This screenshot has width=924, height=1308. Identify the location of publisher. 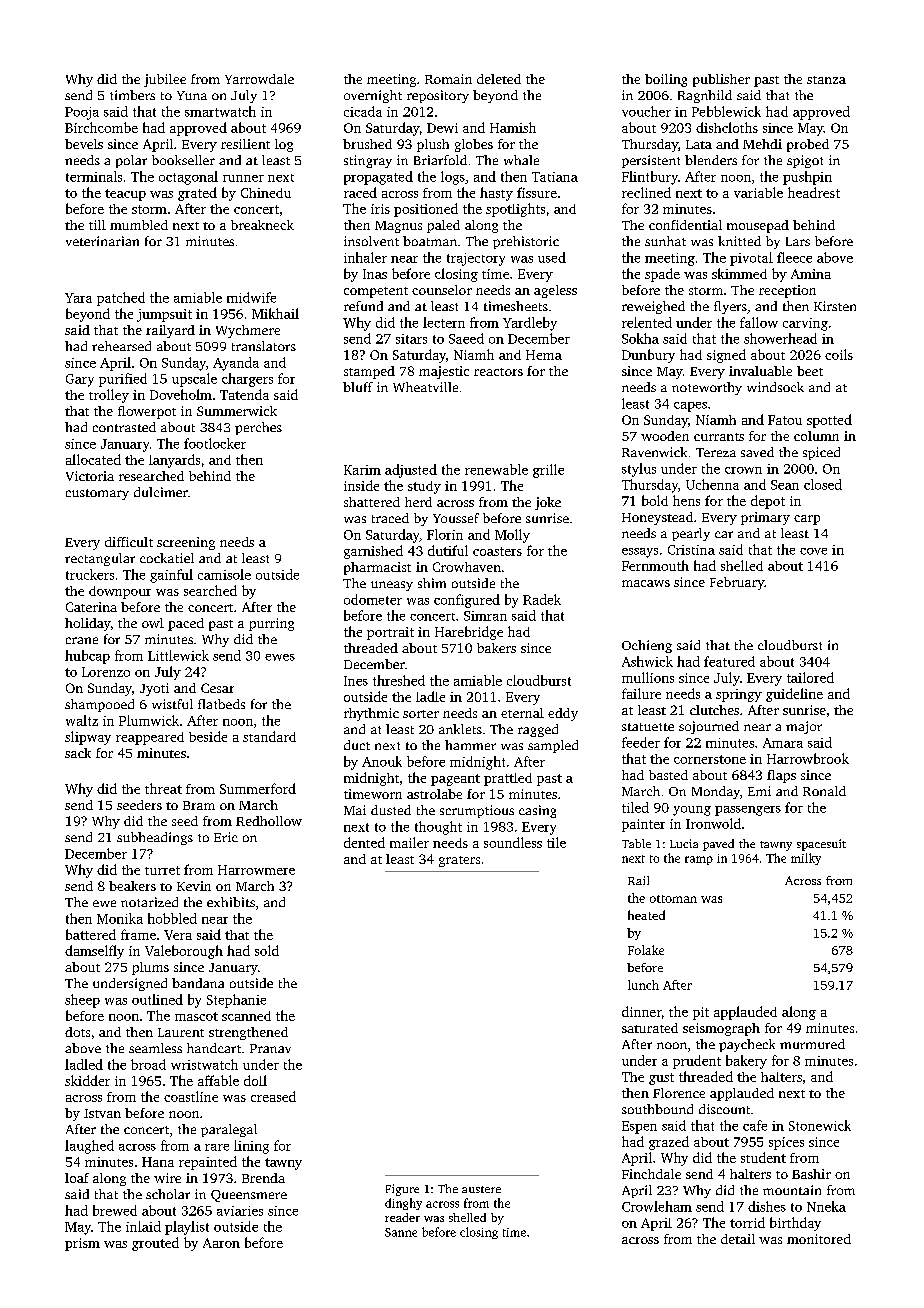
(721, 80).
